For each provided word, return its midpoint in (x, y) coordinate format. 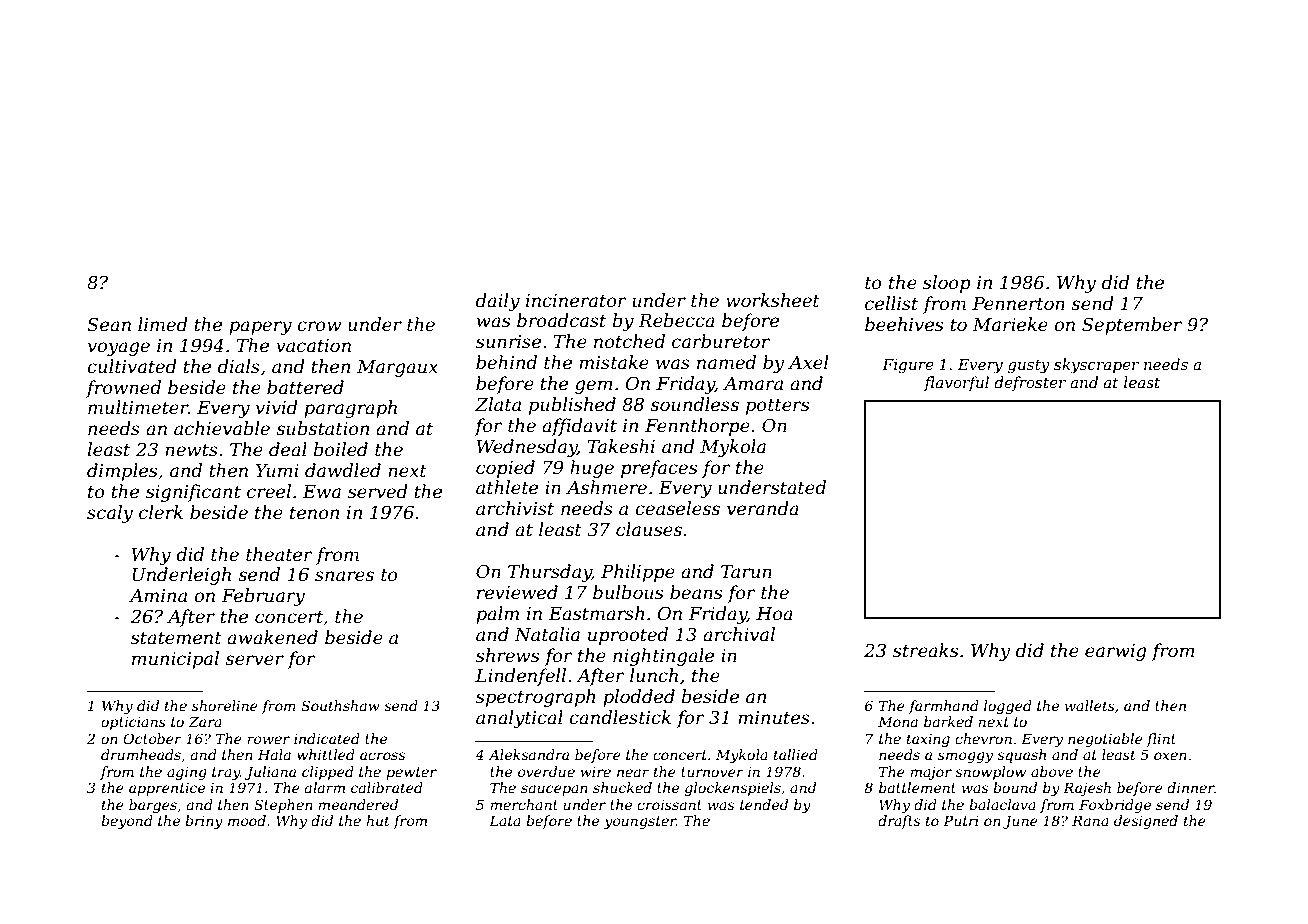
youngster (640, 822)
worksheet (773, 300)
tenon (314, 513)
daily (498, 302)
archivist (515, 508)
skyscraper (1096, 366)
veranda (763, 508)
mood (247, 820)
